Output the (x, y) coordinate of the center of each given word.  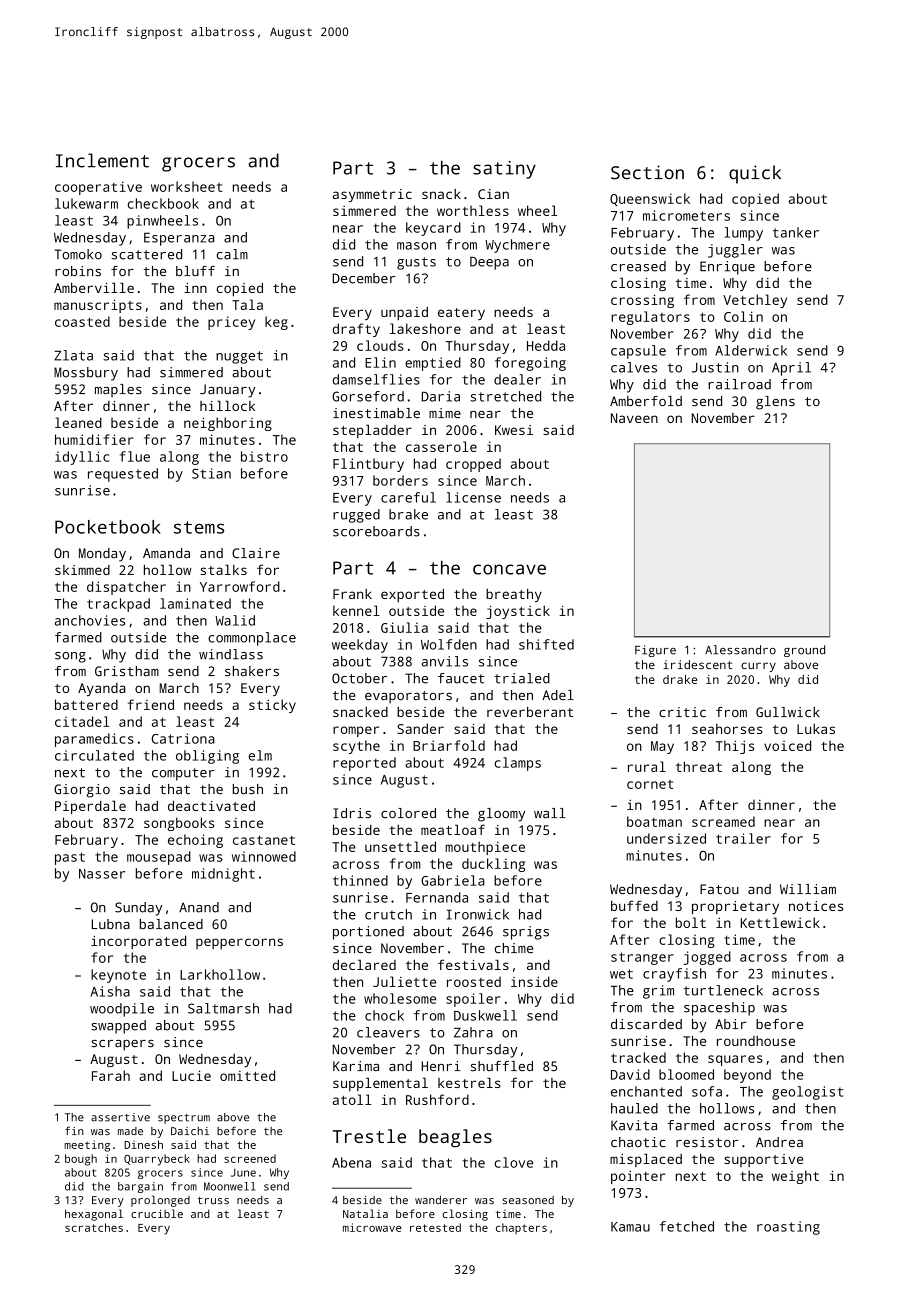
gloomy (501, 815)
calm (232, 254)
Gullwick (788, 712)
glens (775, 403)
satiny (504, 170)
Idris (352, 813)
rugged (356, 516)
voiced (787, 745)
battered (86, 704)
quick (755, 174)
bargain (140, 1187)
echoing (195, 841)
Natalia (365, 1213)
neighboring (228, 424)
